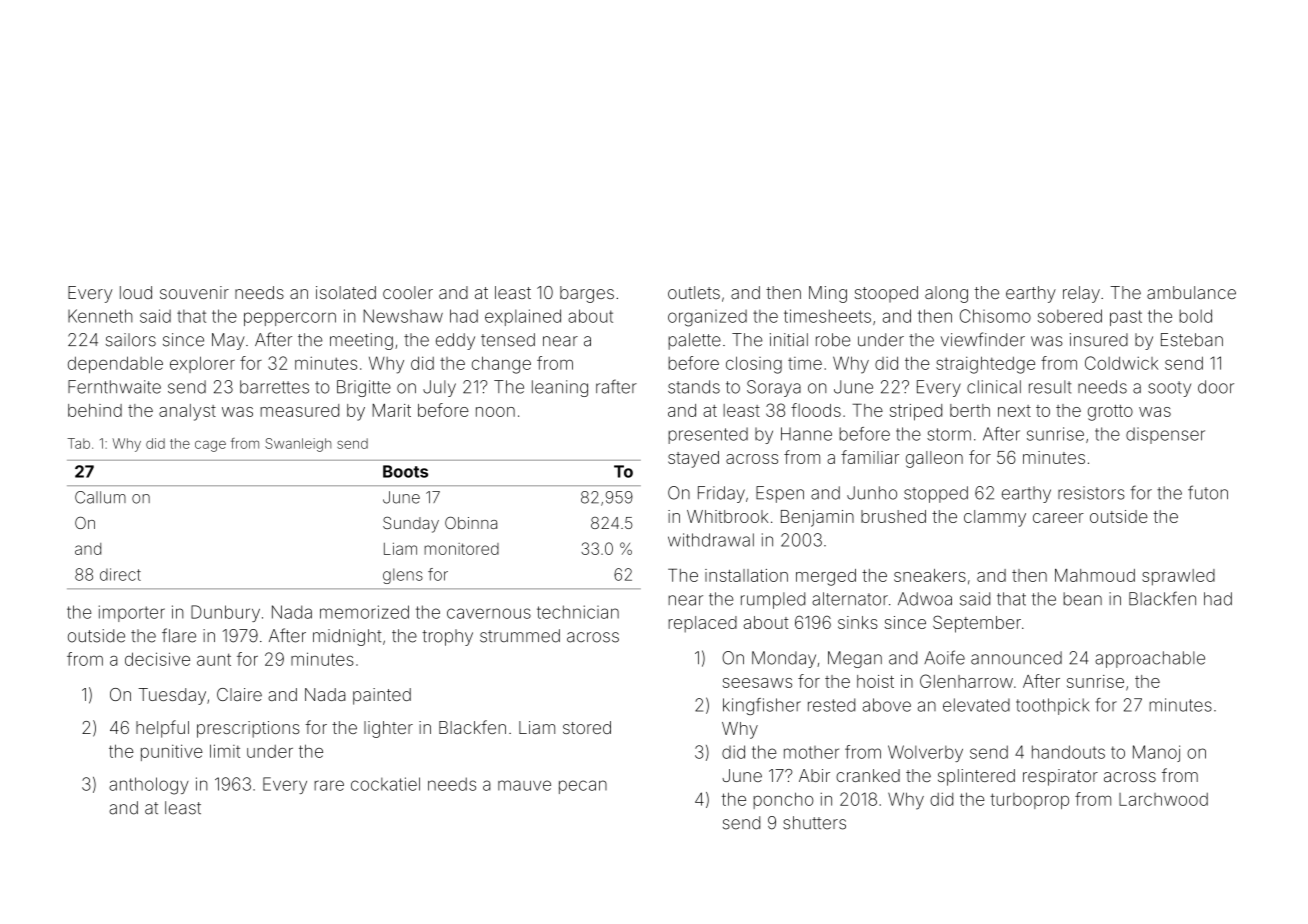  I want to click on Boots, so click(405, 471).
